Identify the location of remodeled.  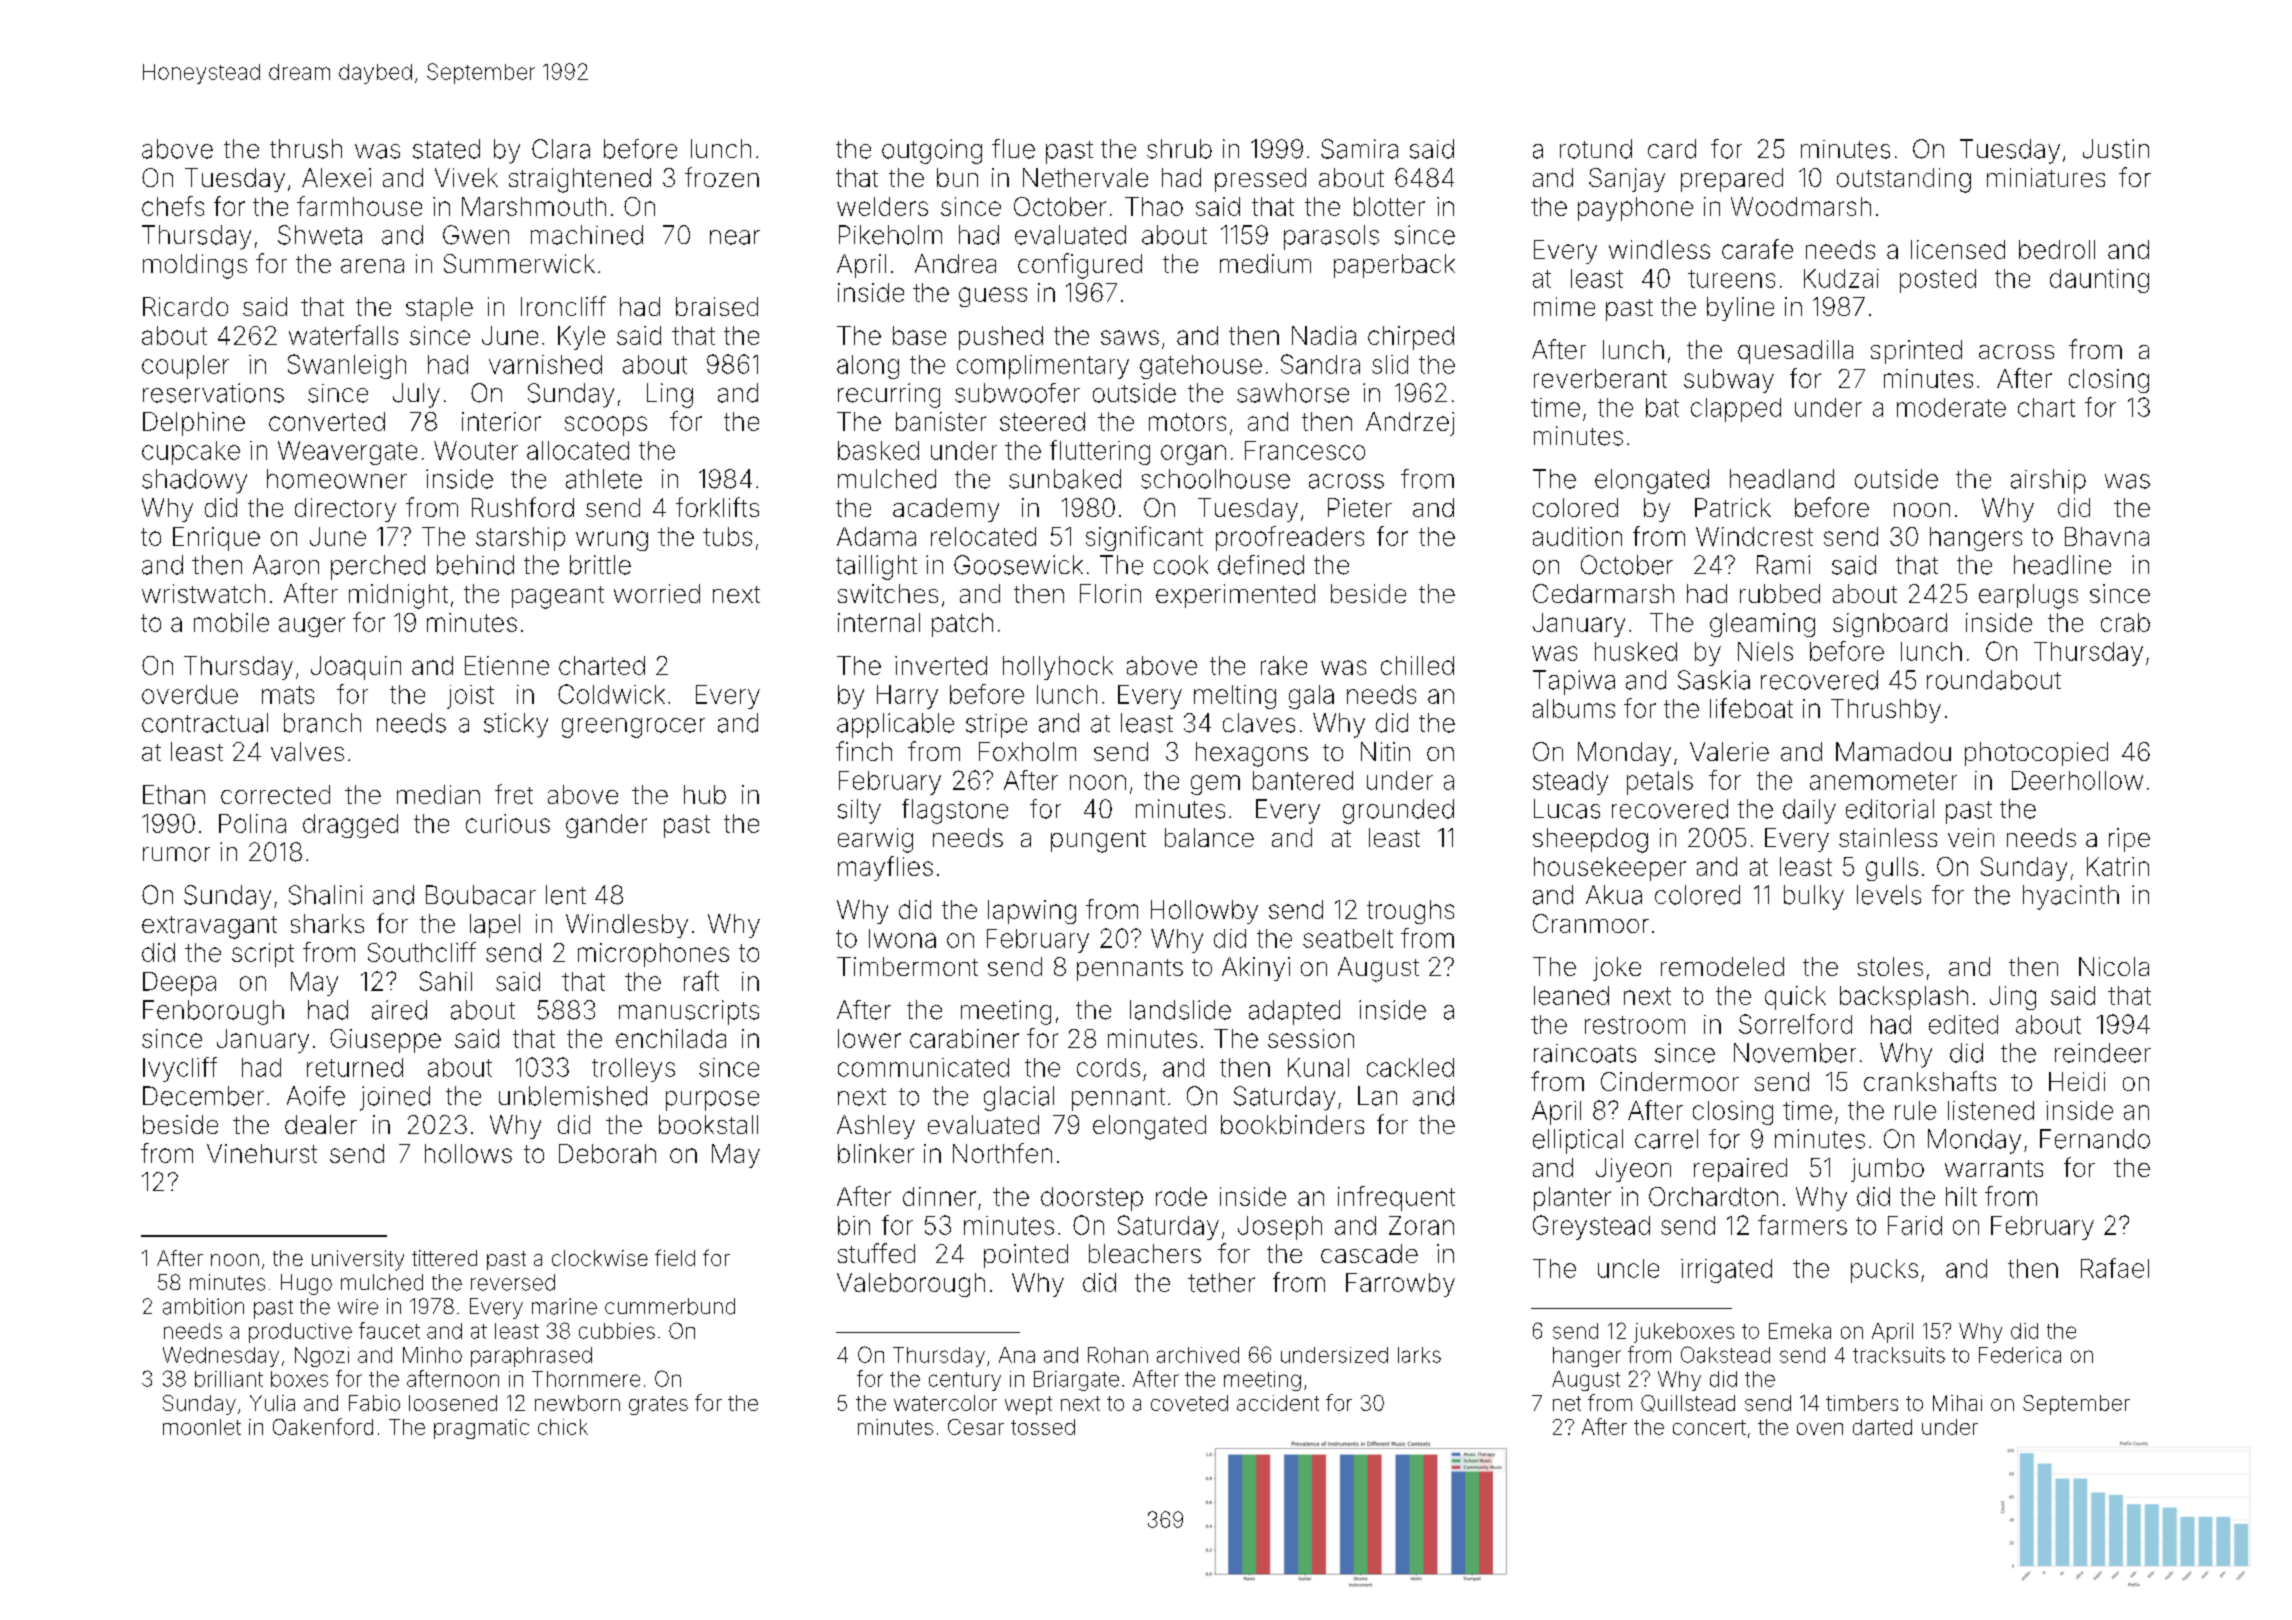
(1722, 966).
